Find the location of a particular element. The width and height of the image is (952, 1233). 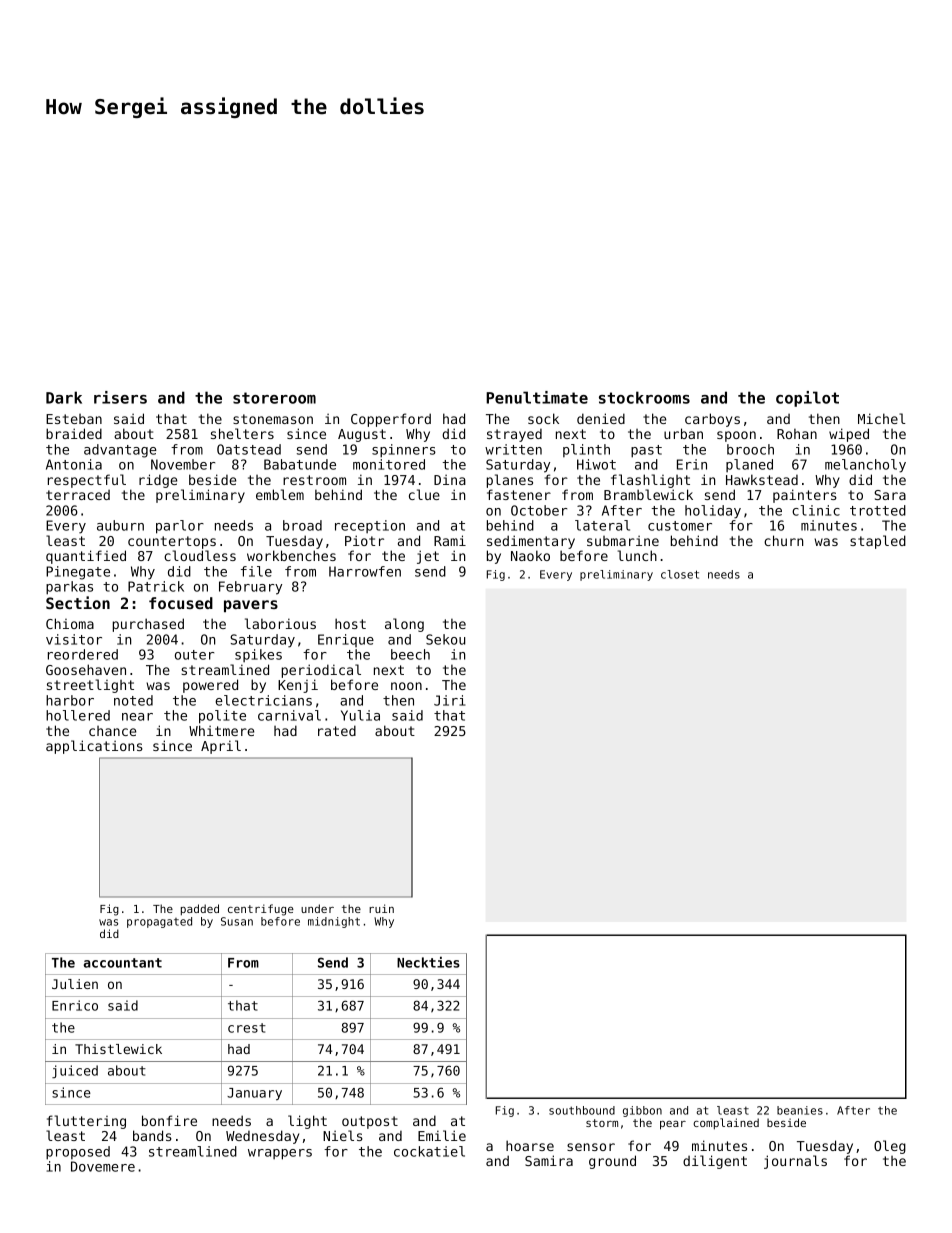

stapled is located at coordinates (878, 542).
